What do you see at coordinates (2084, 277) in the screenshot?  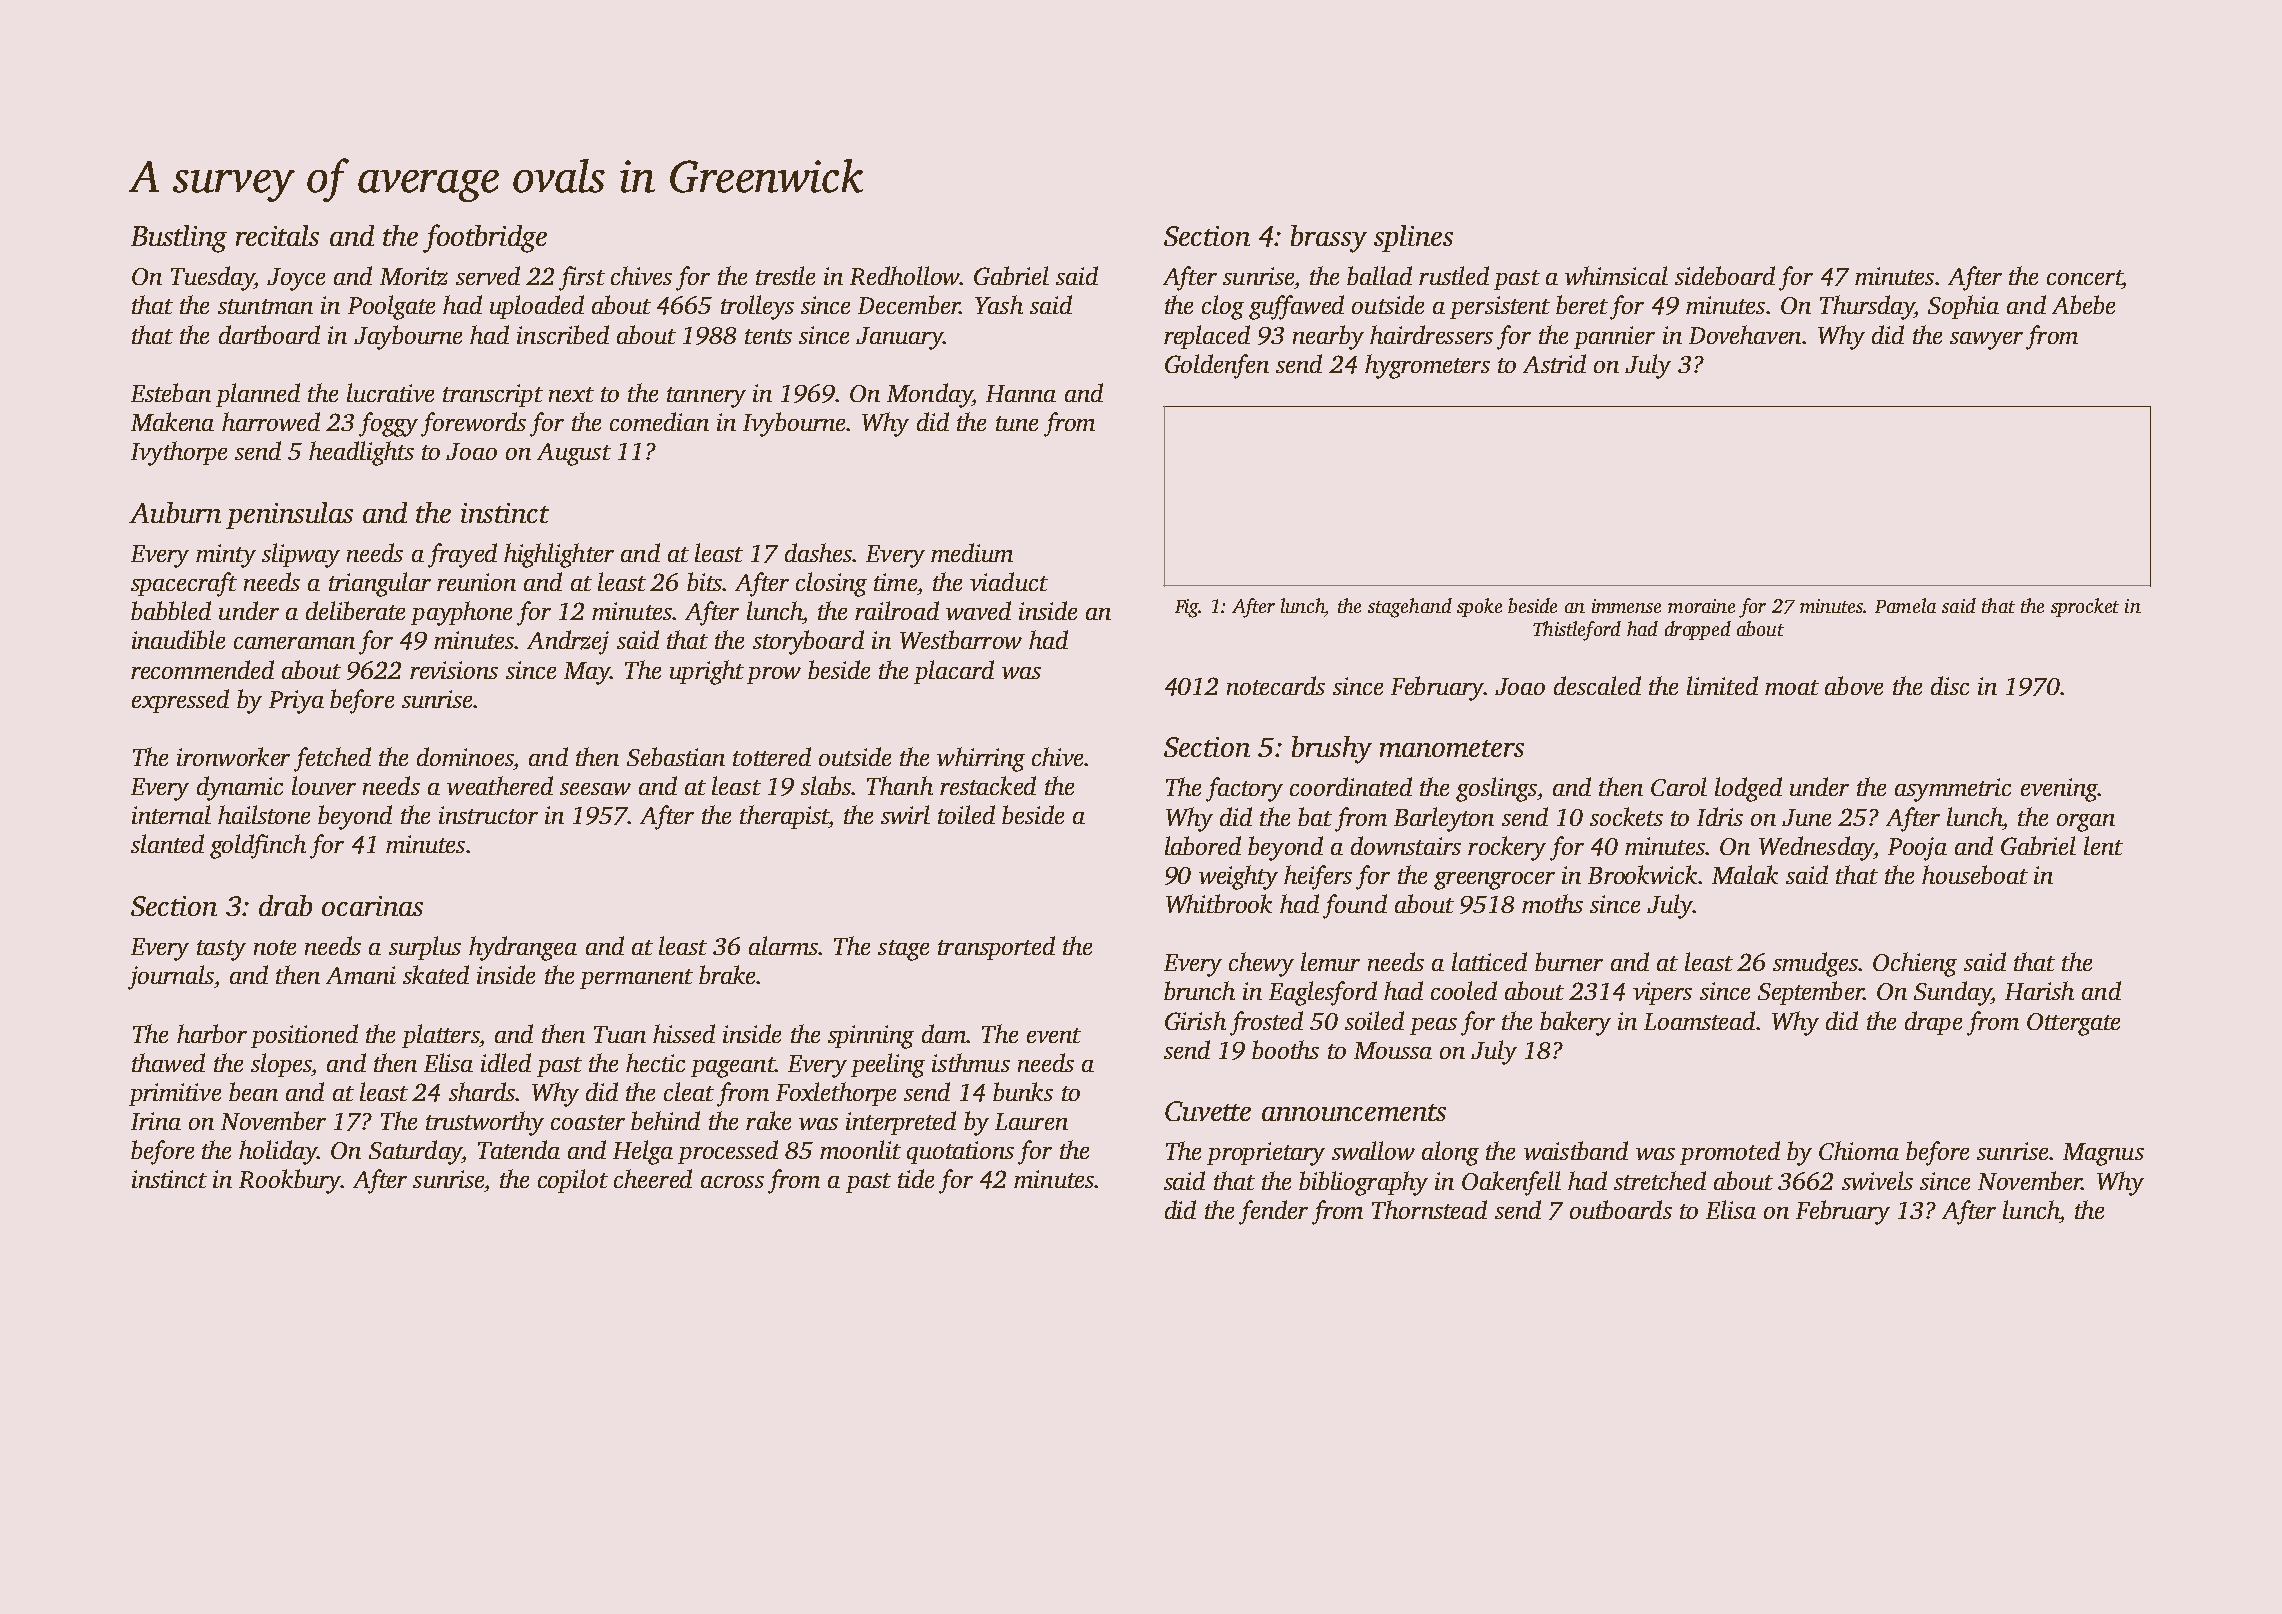 I see `concert` at bounding box center [2084, 277].
